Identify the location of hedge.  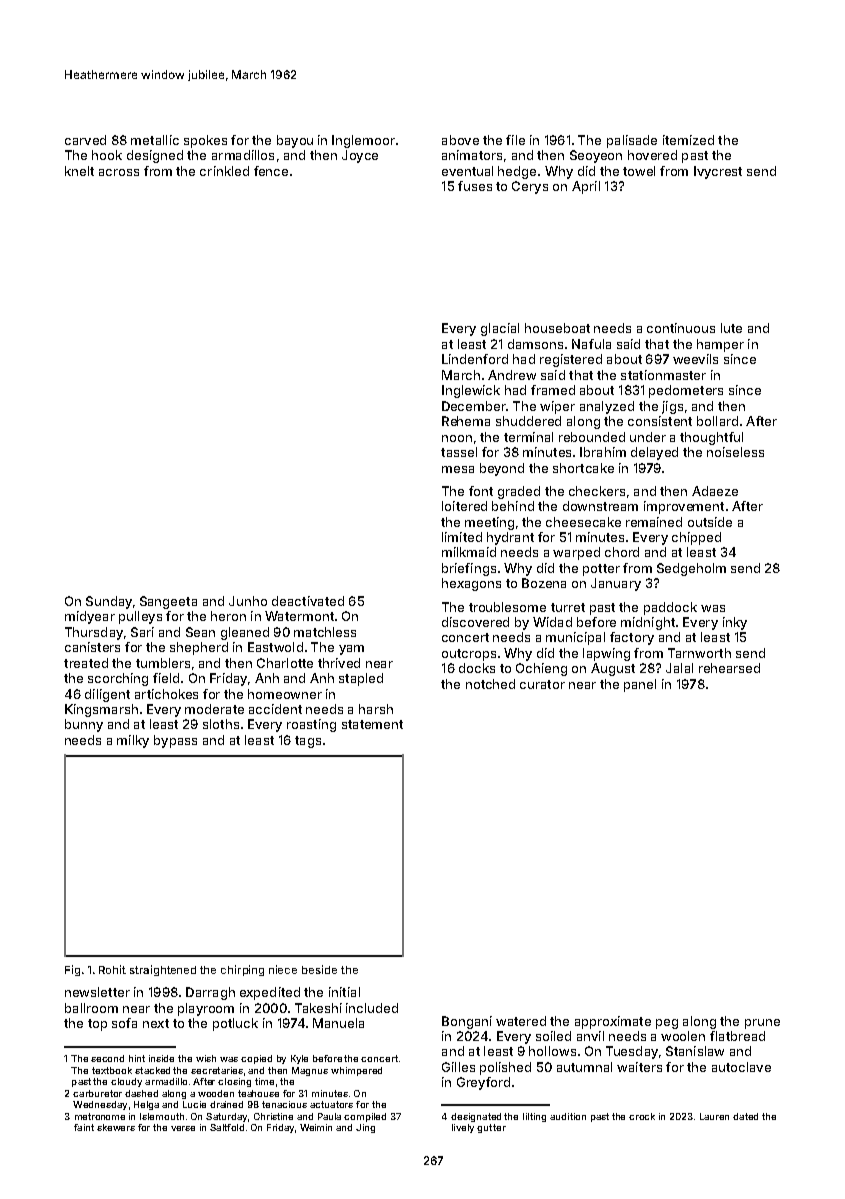
(517, 172).
